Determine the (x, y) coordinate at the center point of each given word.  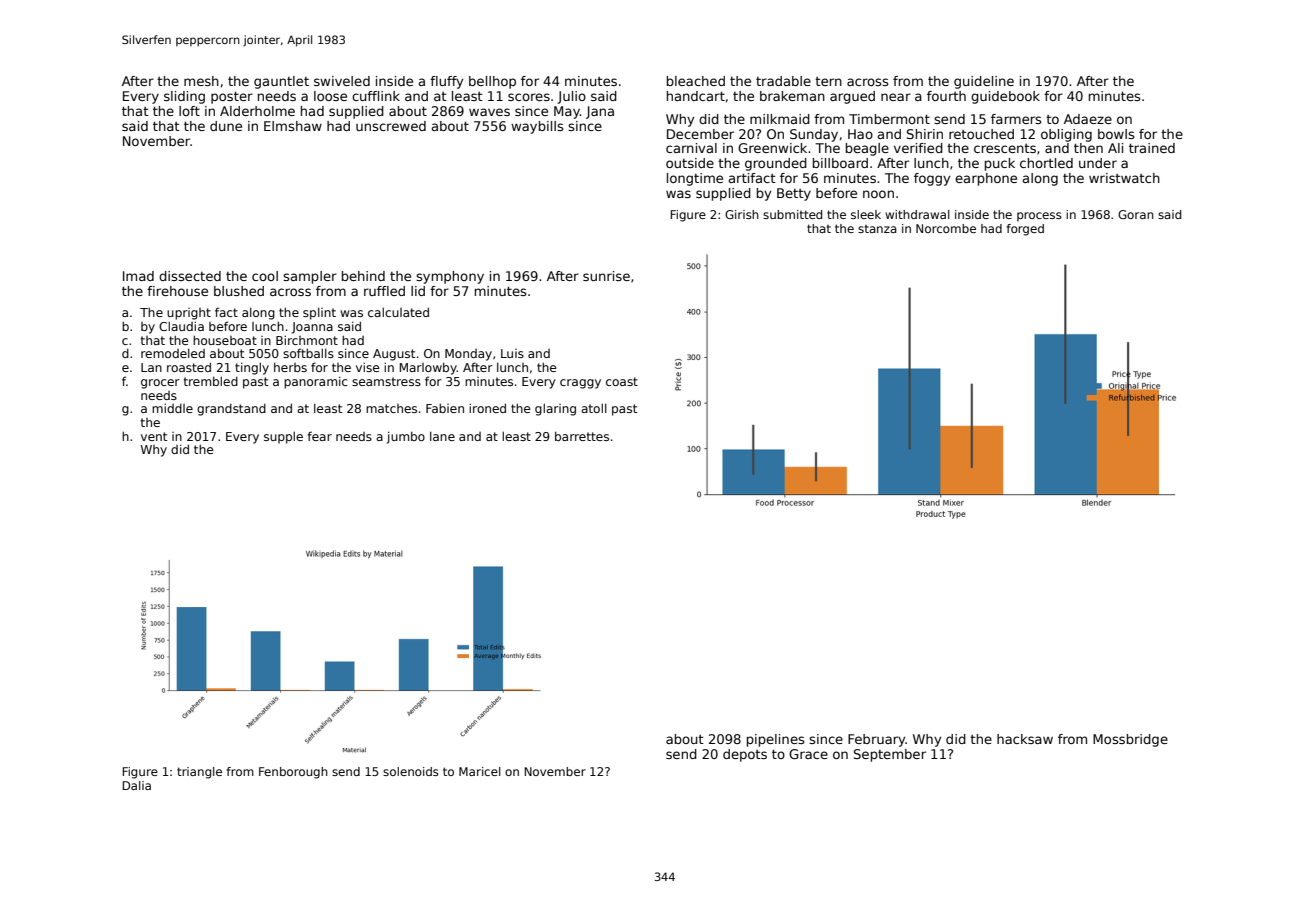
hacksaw (1025, 739)
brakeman (792, 96)
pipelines (776, 740)
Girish (742, 214)
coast (622, 381)
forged (1025, 230)
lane (442, 436)
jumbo (406, 437)
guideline (984, 82)
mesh (201, 81)
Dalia (136, 785)
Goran (1136, 214)
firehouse (177, 291)
